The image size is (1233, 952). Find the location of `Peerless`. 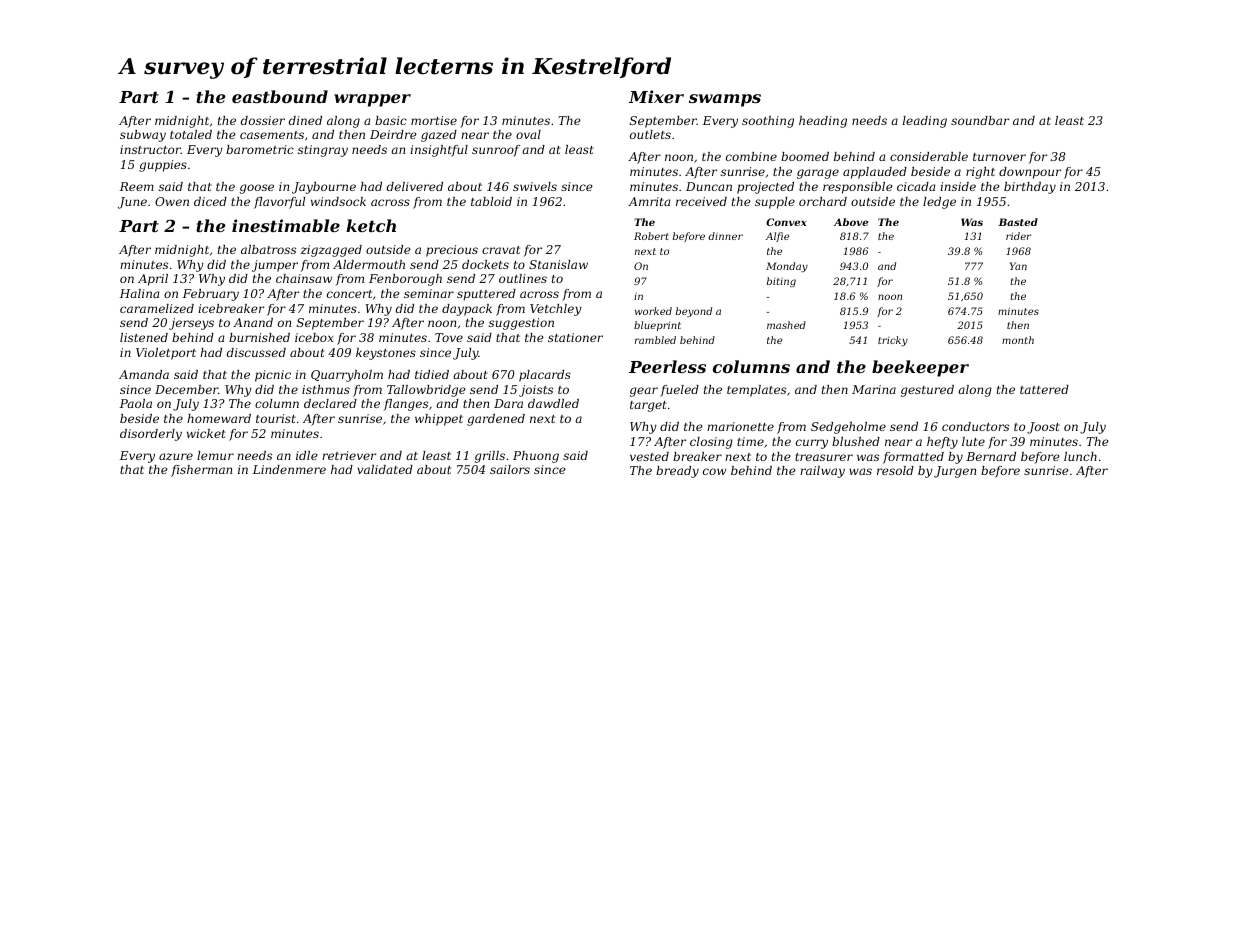

Peerless is located at coordinates (667, 366).
